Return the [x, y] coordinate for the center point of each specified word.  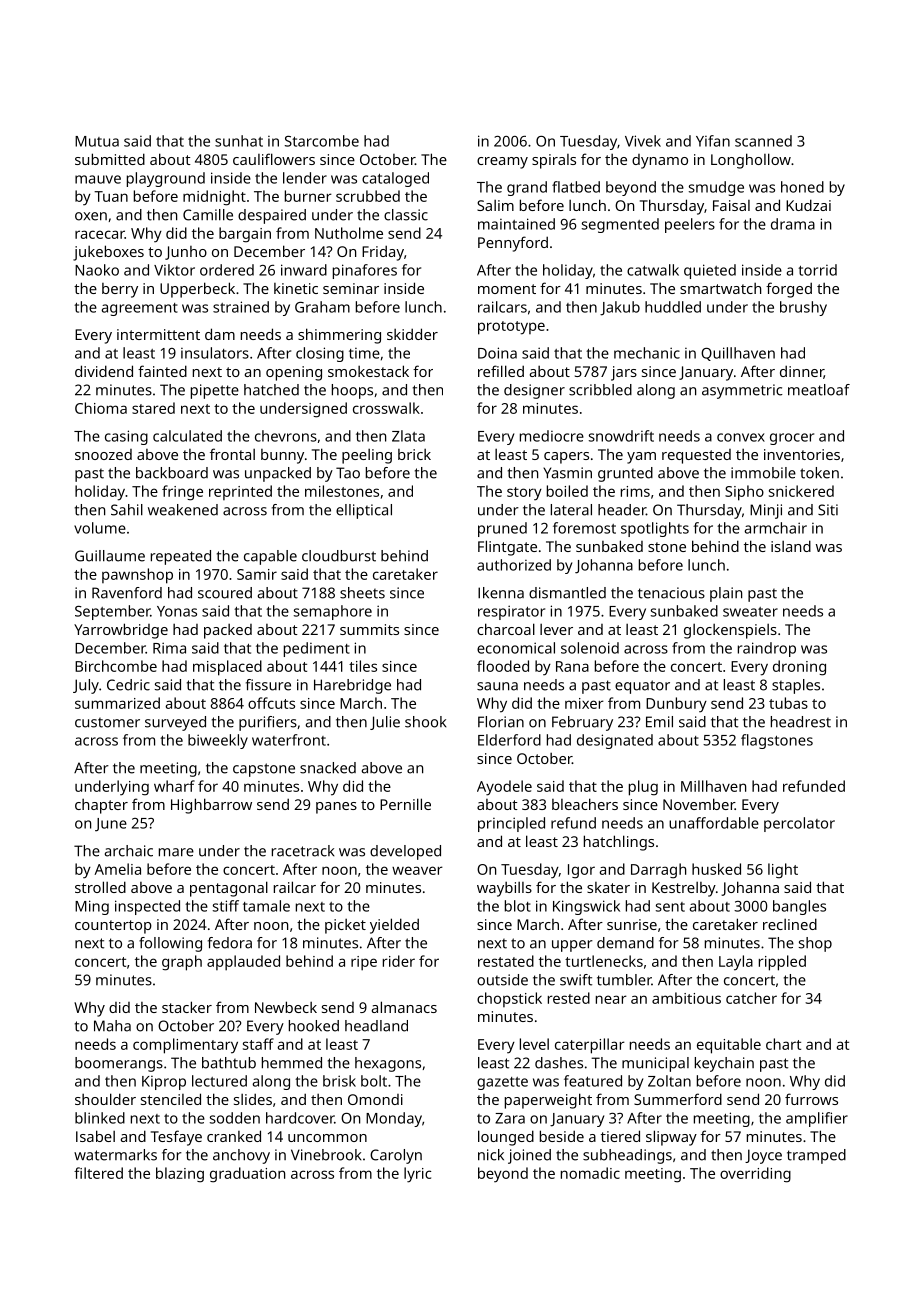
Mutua [97, 141]
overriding [755, 1175]
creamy [502, 163]
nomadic [590, 1173]
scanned [763, 141]
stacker [187, 1007]
